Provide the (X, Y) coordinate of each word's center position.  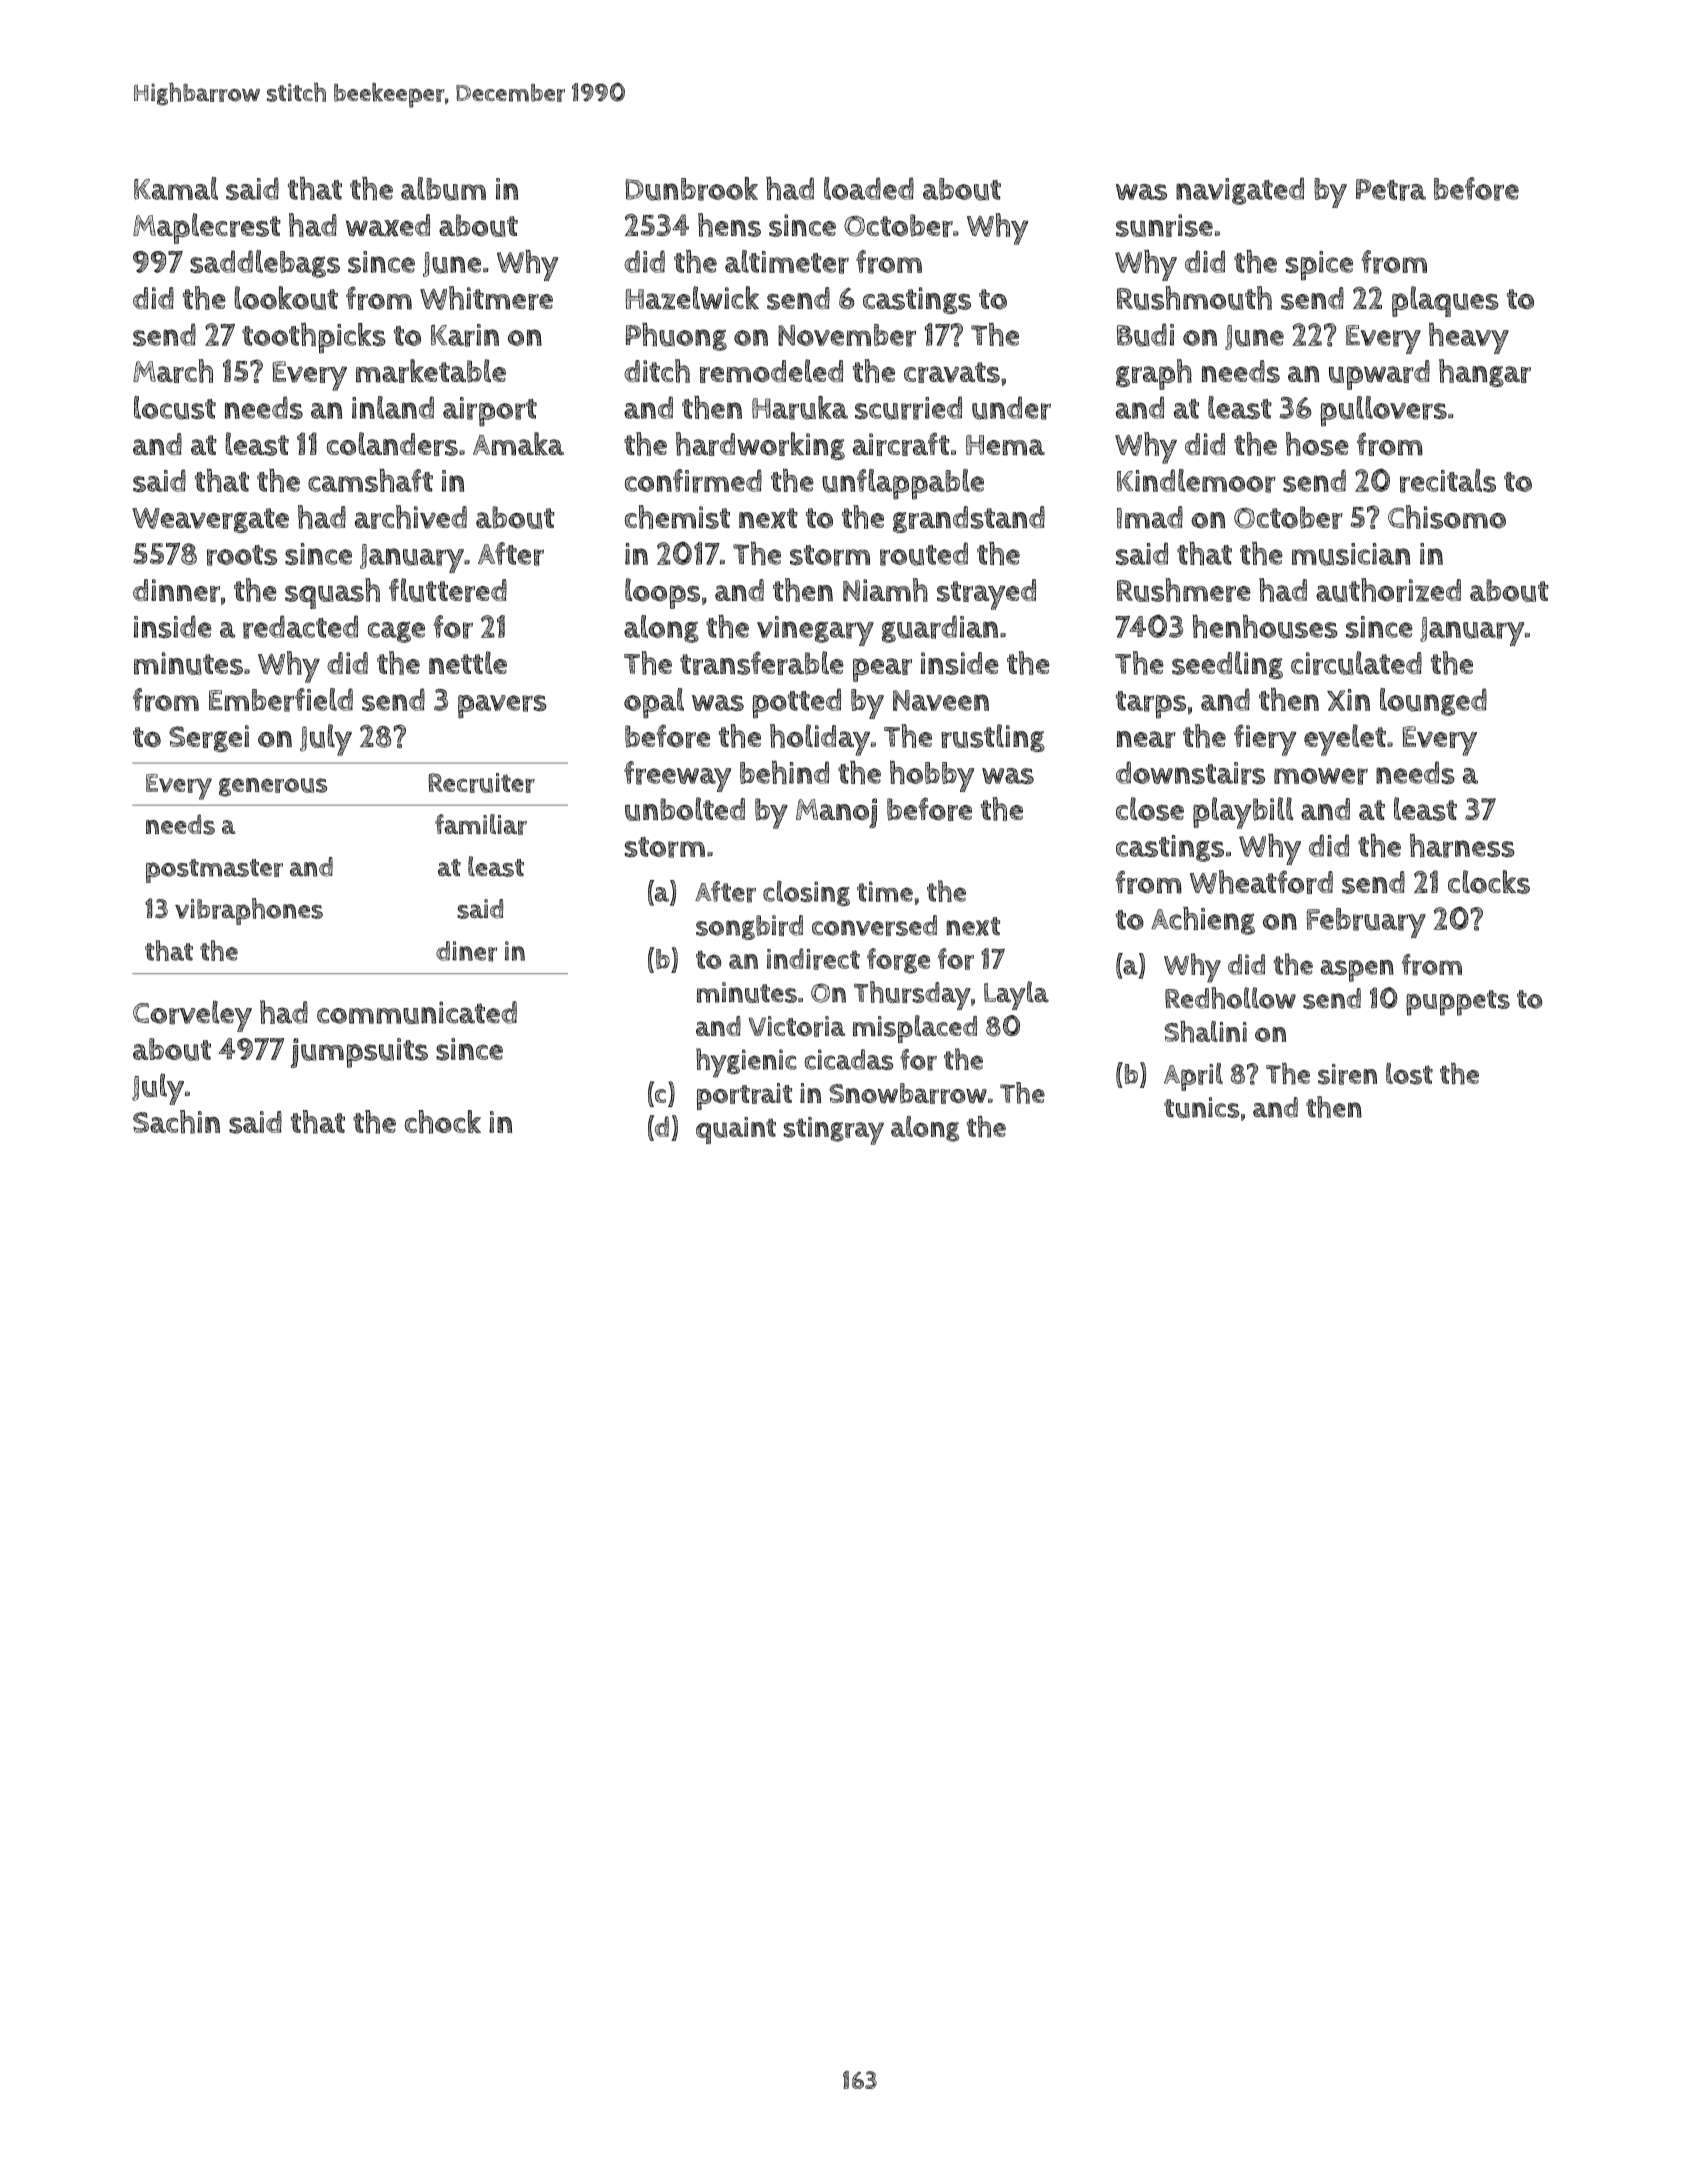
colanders (392, 444)
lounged (1433, 702)
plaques (1445, 301)
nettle (468, 662)
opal (654, 703)
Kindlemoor (1196, 481)
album (443, 189)
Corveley (192, 1016)
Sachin (176, 1122)
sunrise (1164, 225)
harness (1462, 845)
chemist (677, 517)
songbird (749, 927)
